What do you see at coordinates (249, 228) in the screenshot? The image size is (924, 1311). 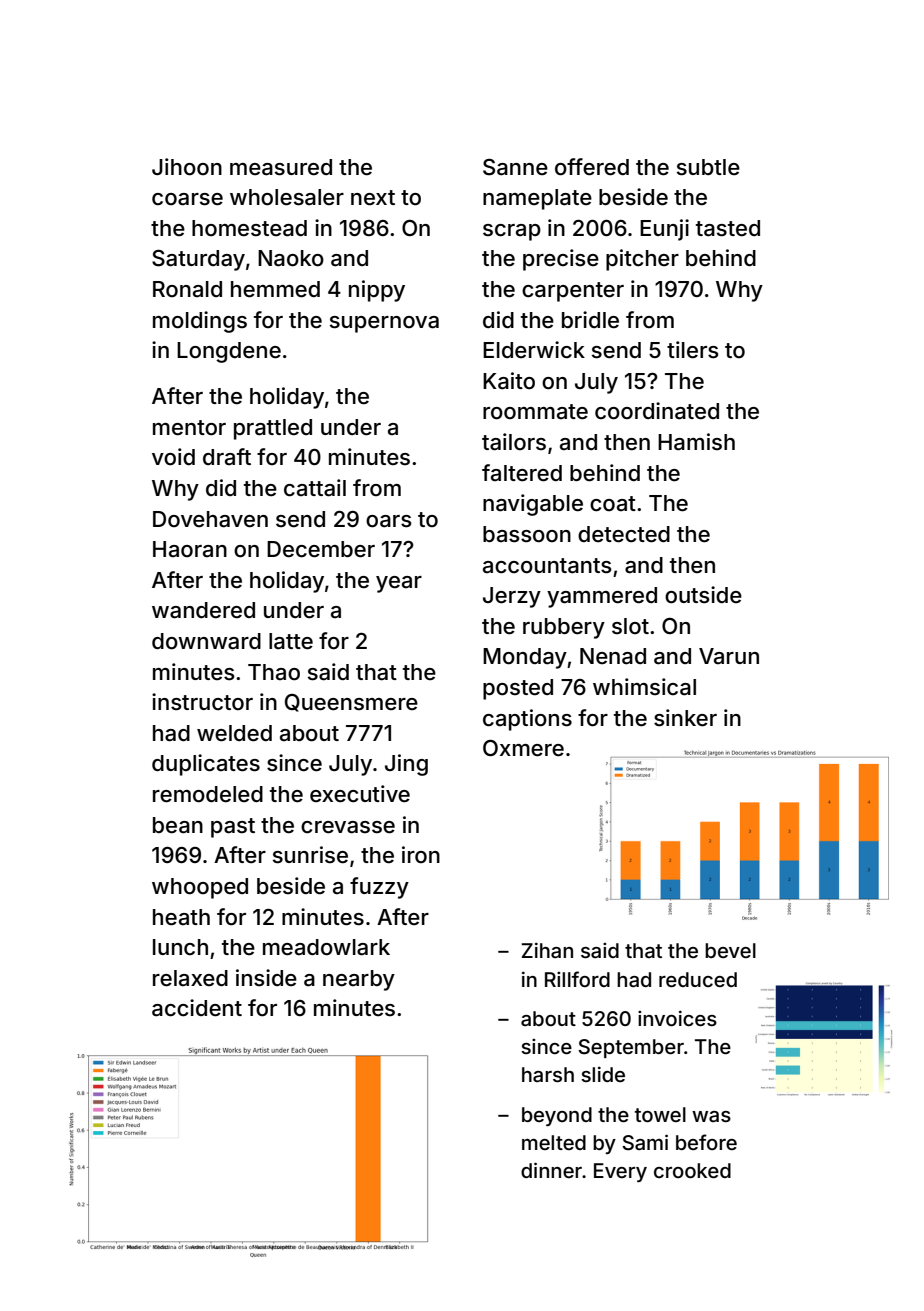 I see `homestead` at bounding box center [249, 228].
